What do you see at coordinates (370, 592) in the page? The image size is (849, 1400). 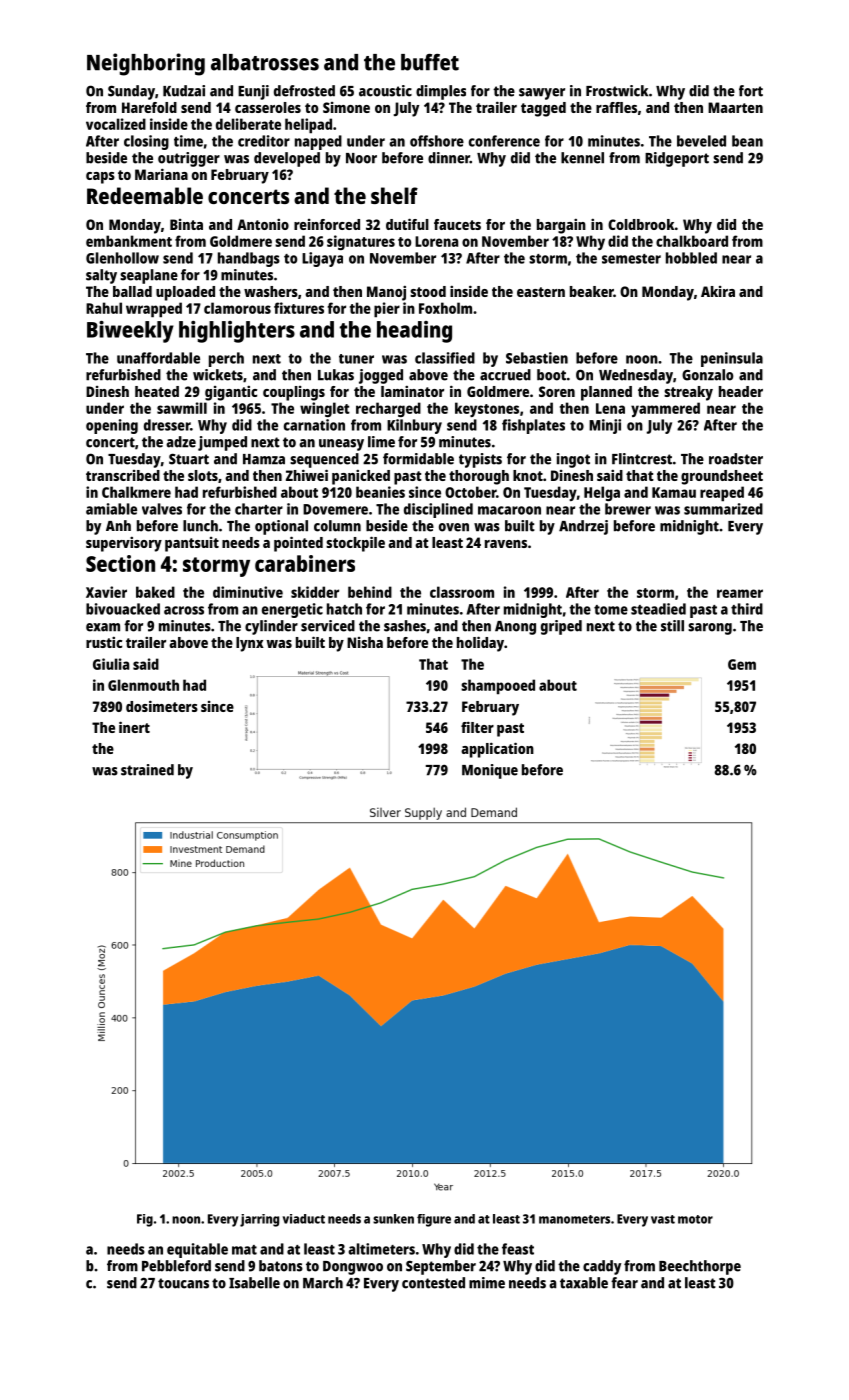 I see `behind` at bounding box center [370, 592].
